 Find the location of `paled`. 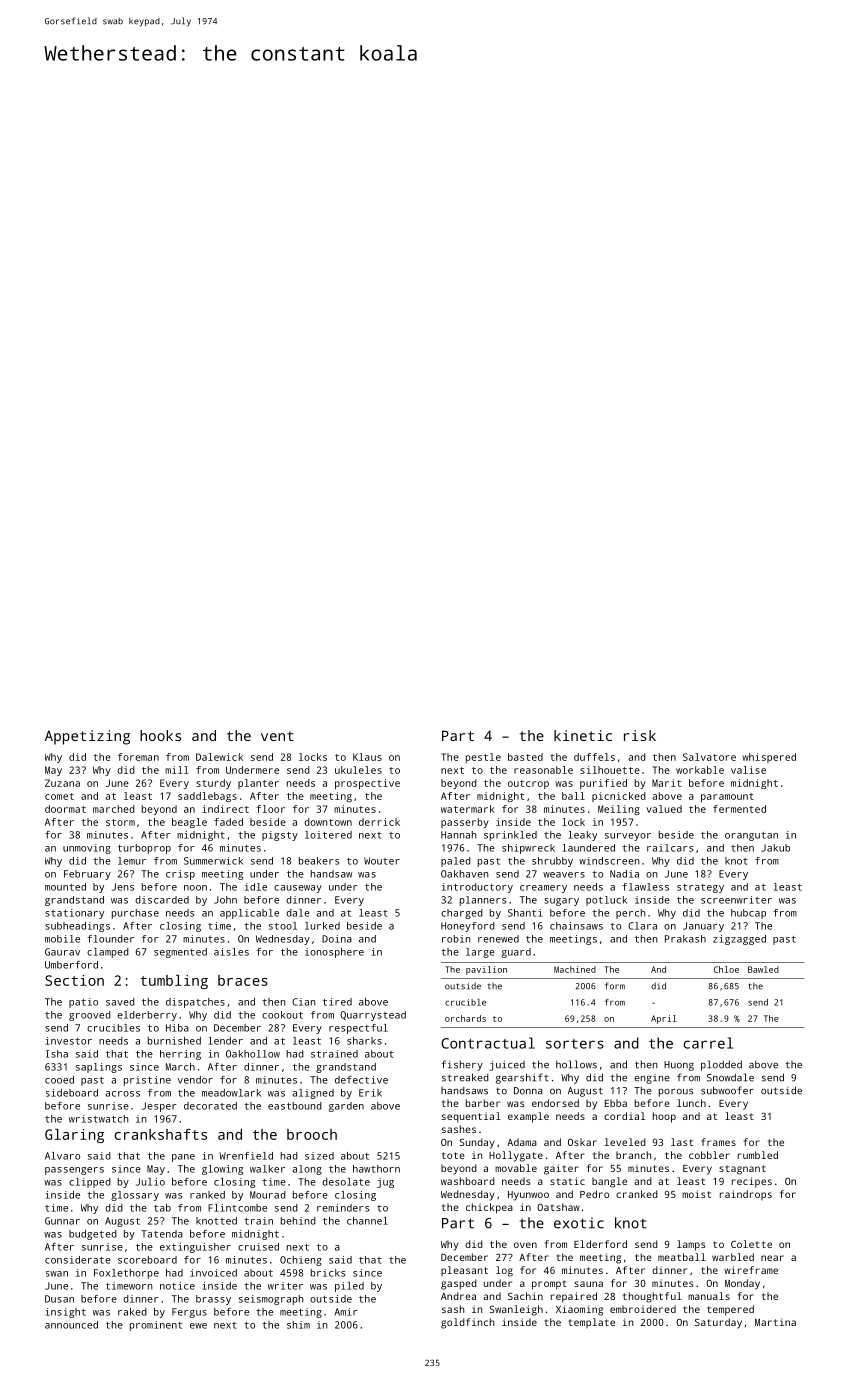

paled is located at coordinates (456, 862).
